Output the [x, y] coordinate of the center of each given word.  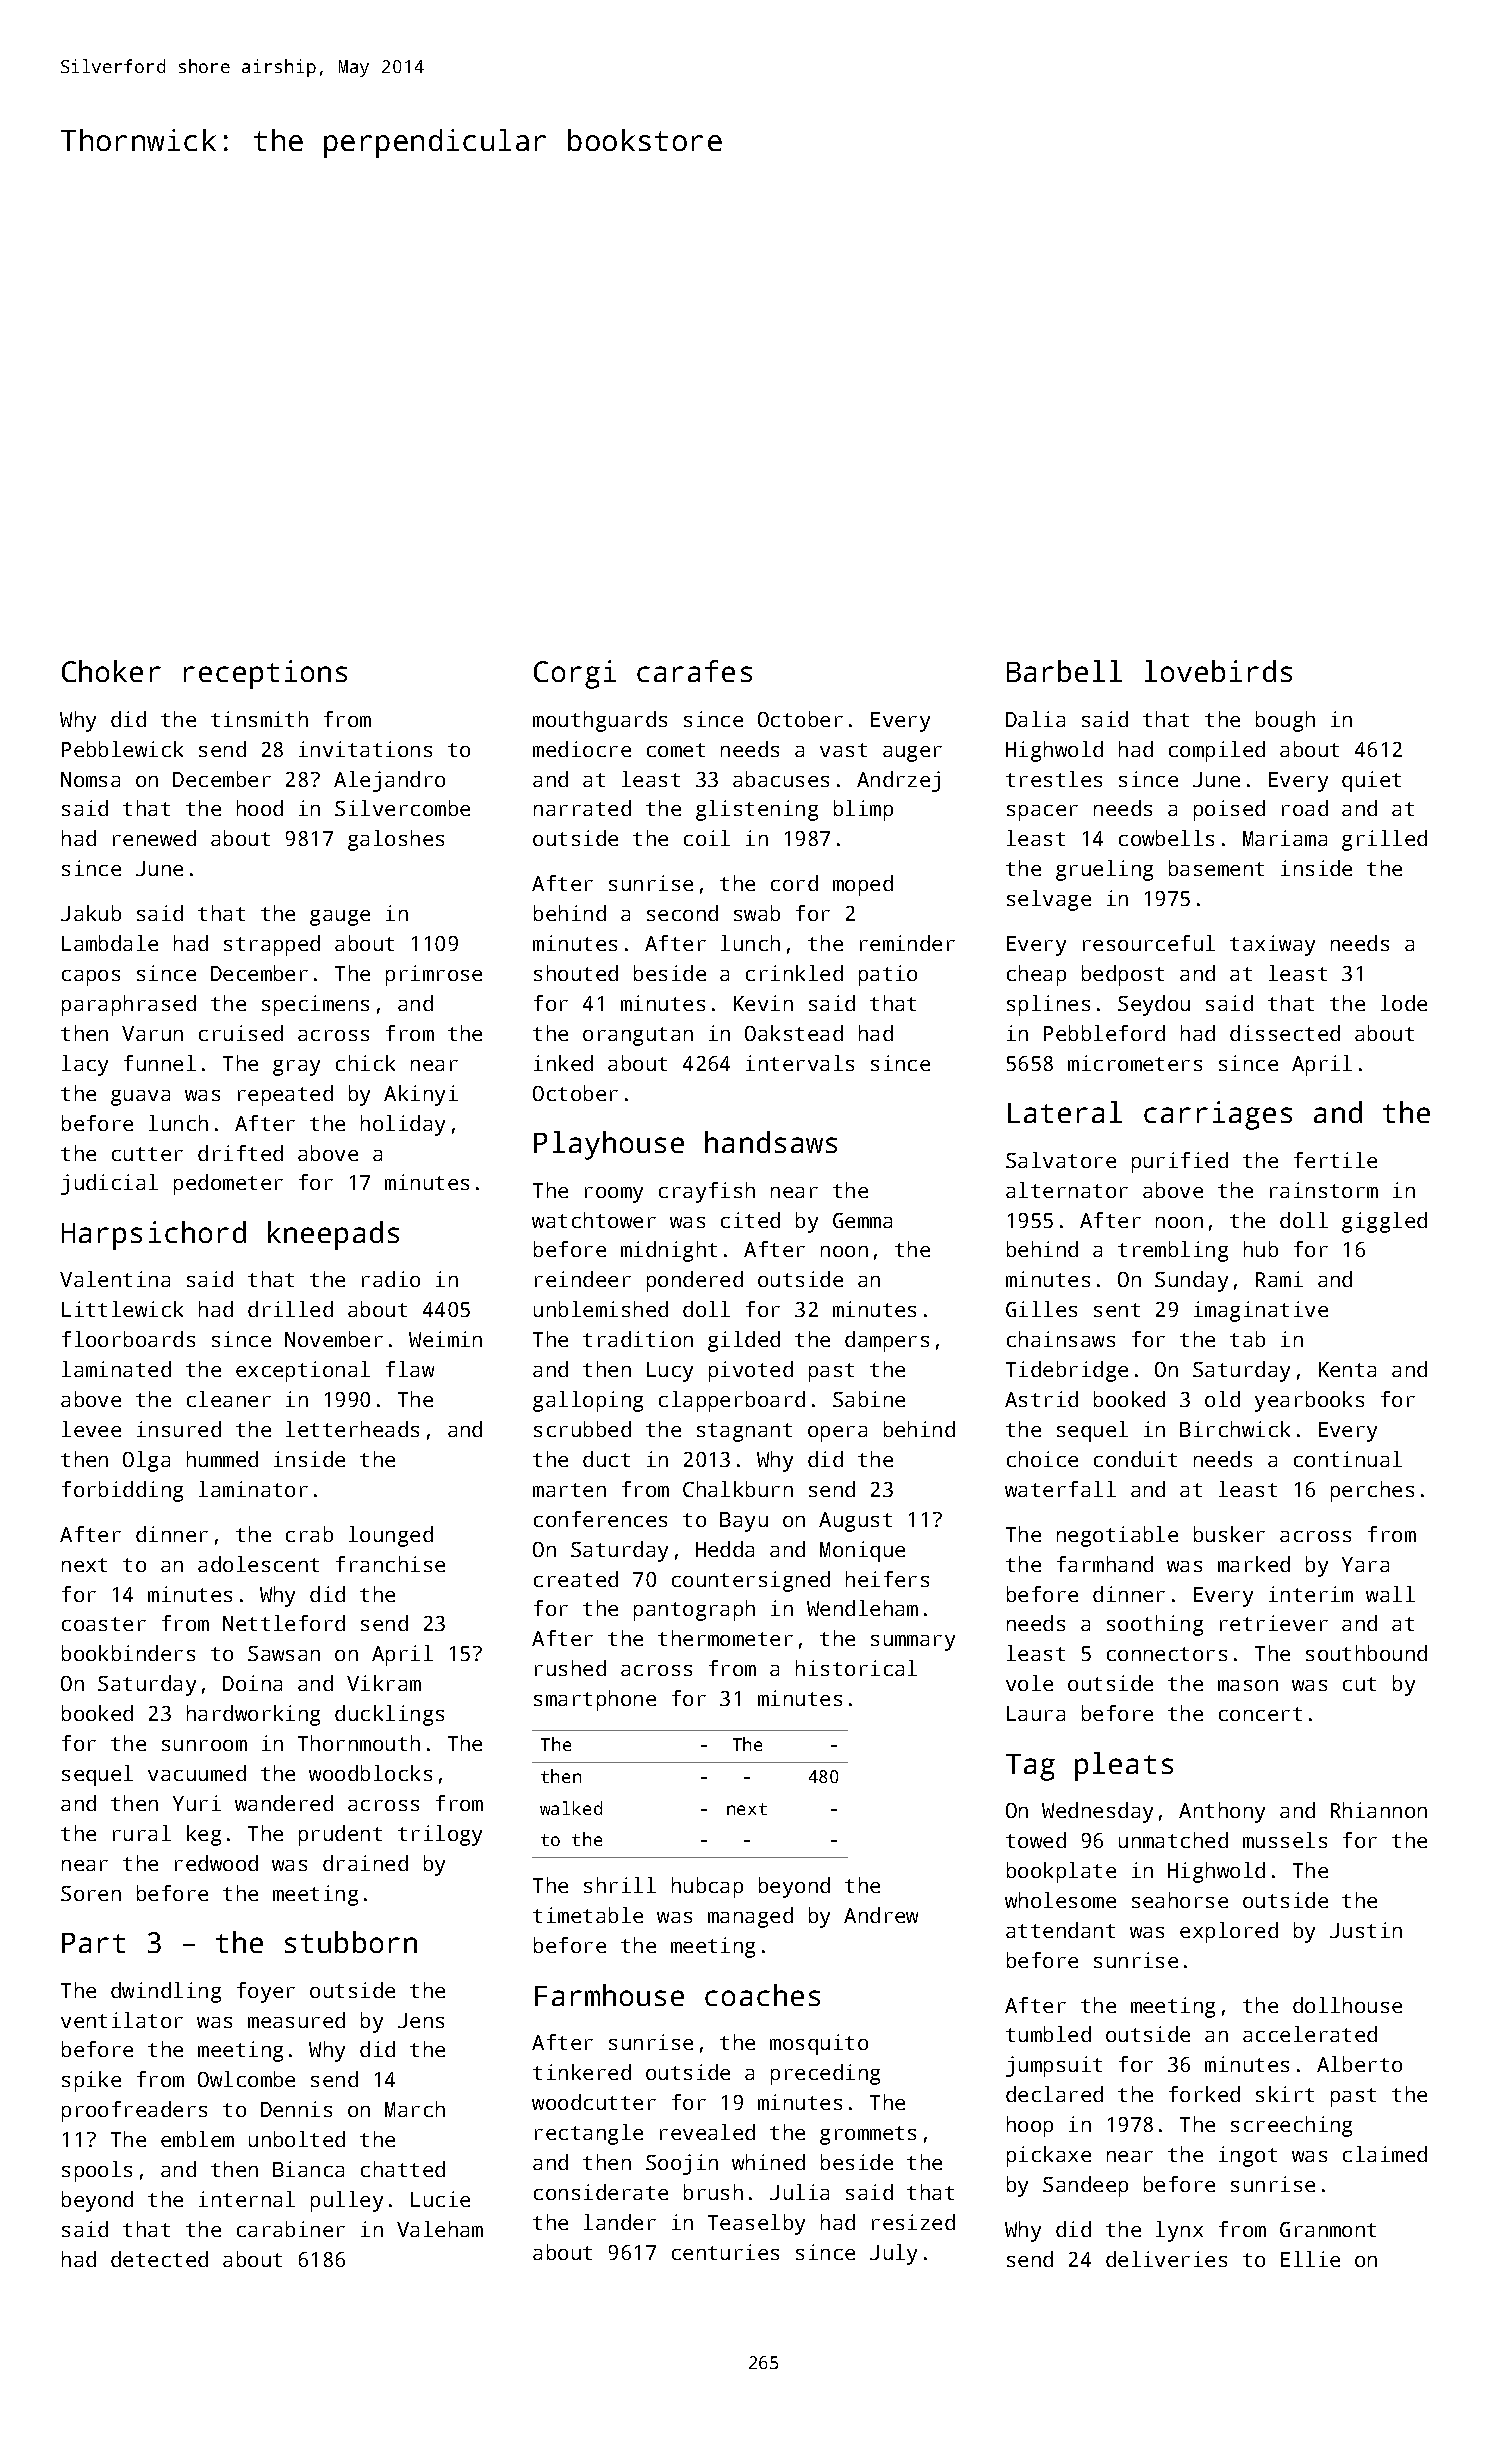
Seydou [1154, 1005]
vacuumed [197, 1773]
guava [140, 1098]
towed [1036, 1840]
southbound [1366, 1653]
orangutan [638, 1036]
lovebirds [1218, 671]
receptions [265, 674]
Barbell [1064, 671]
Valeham [440, 2229]
